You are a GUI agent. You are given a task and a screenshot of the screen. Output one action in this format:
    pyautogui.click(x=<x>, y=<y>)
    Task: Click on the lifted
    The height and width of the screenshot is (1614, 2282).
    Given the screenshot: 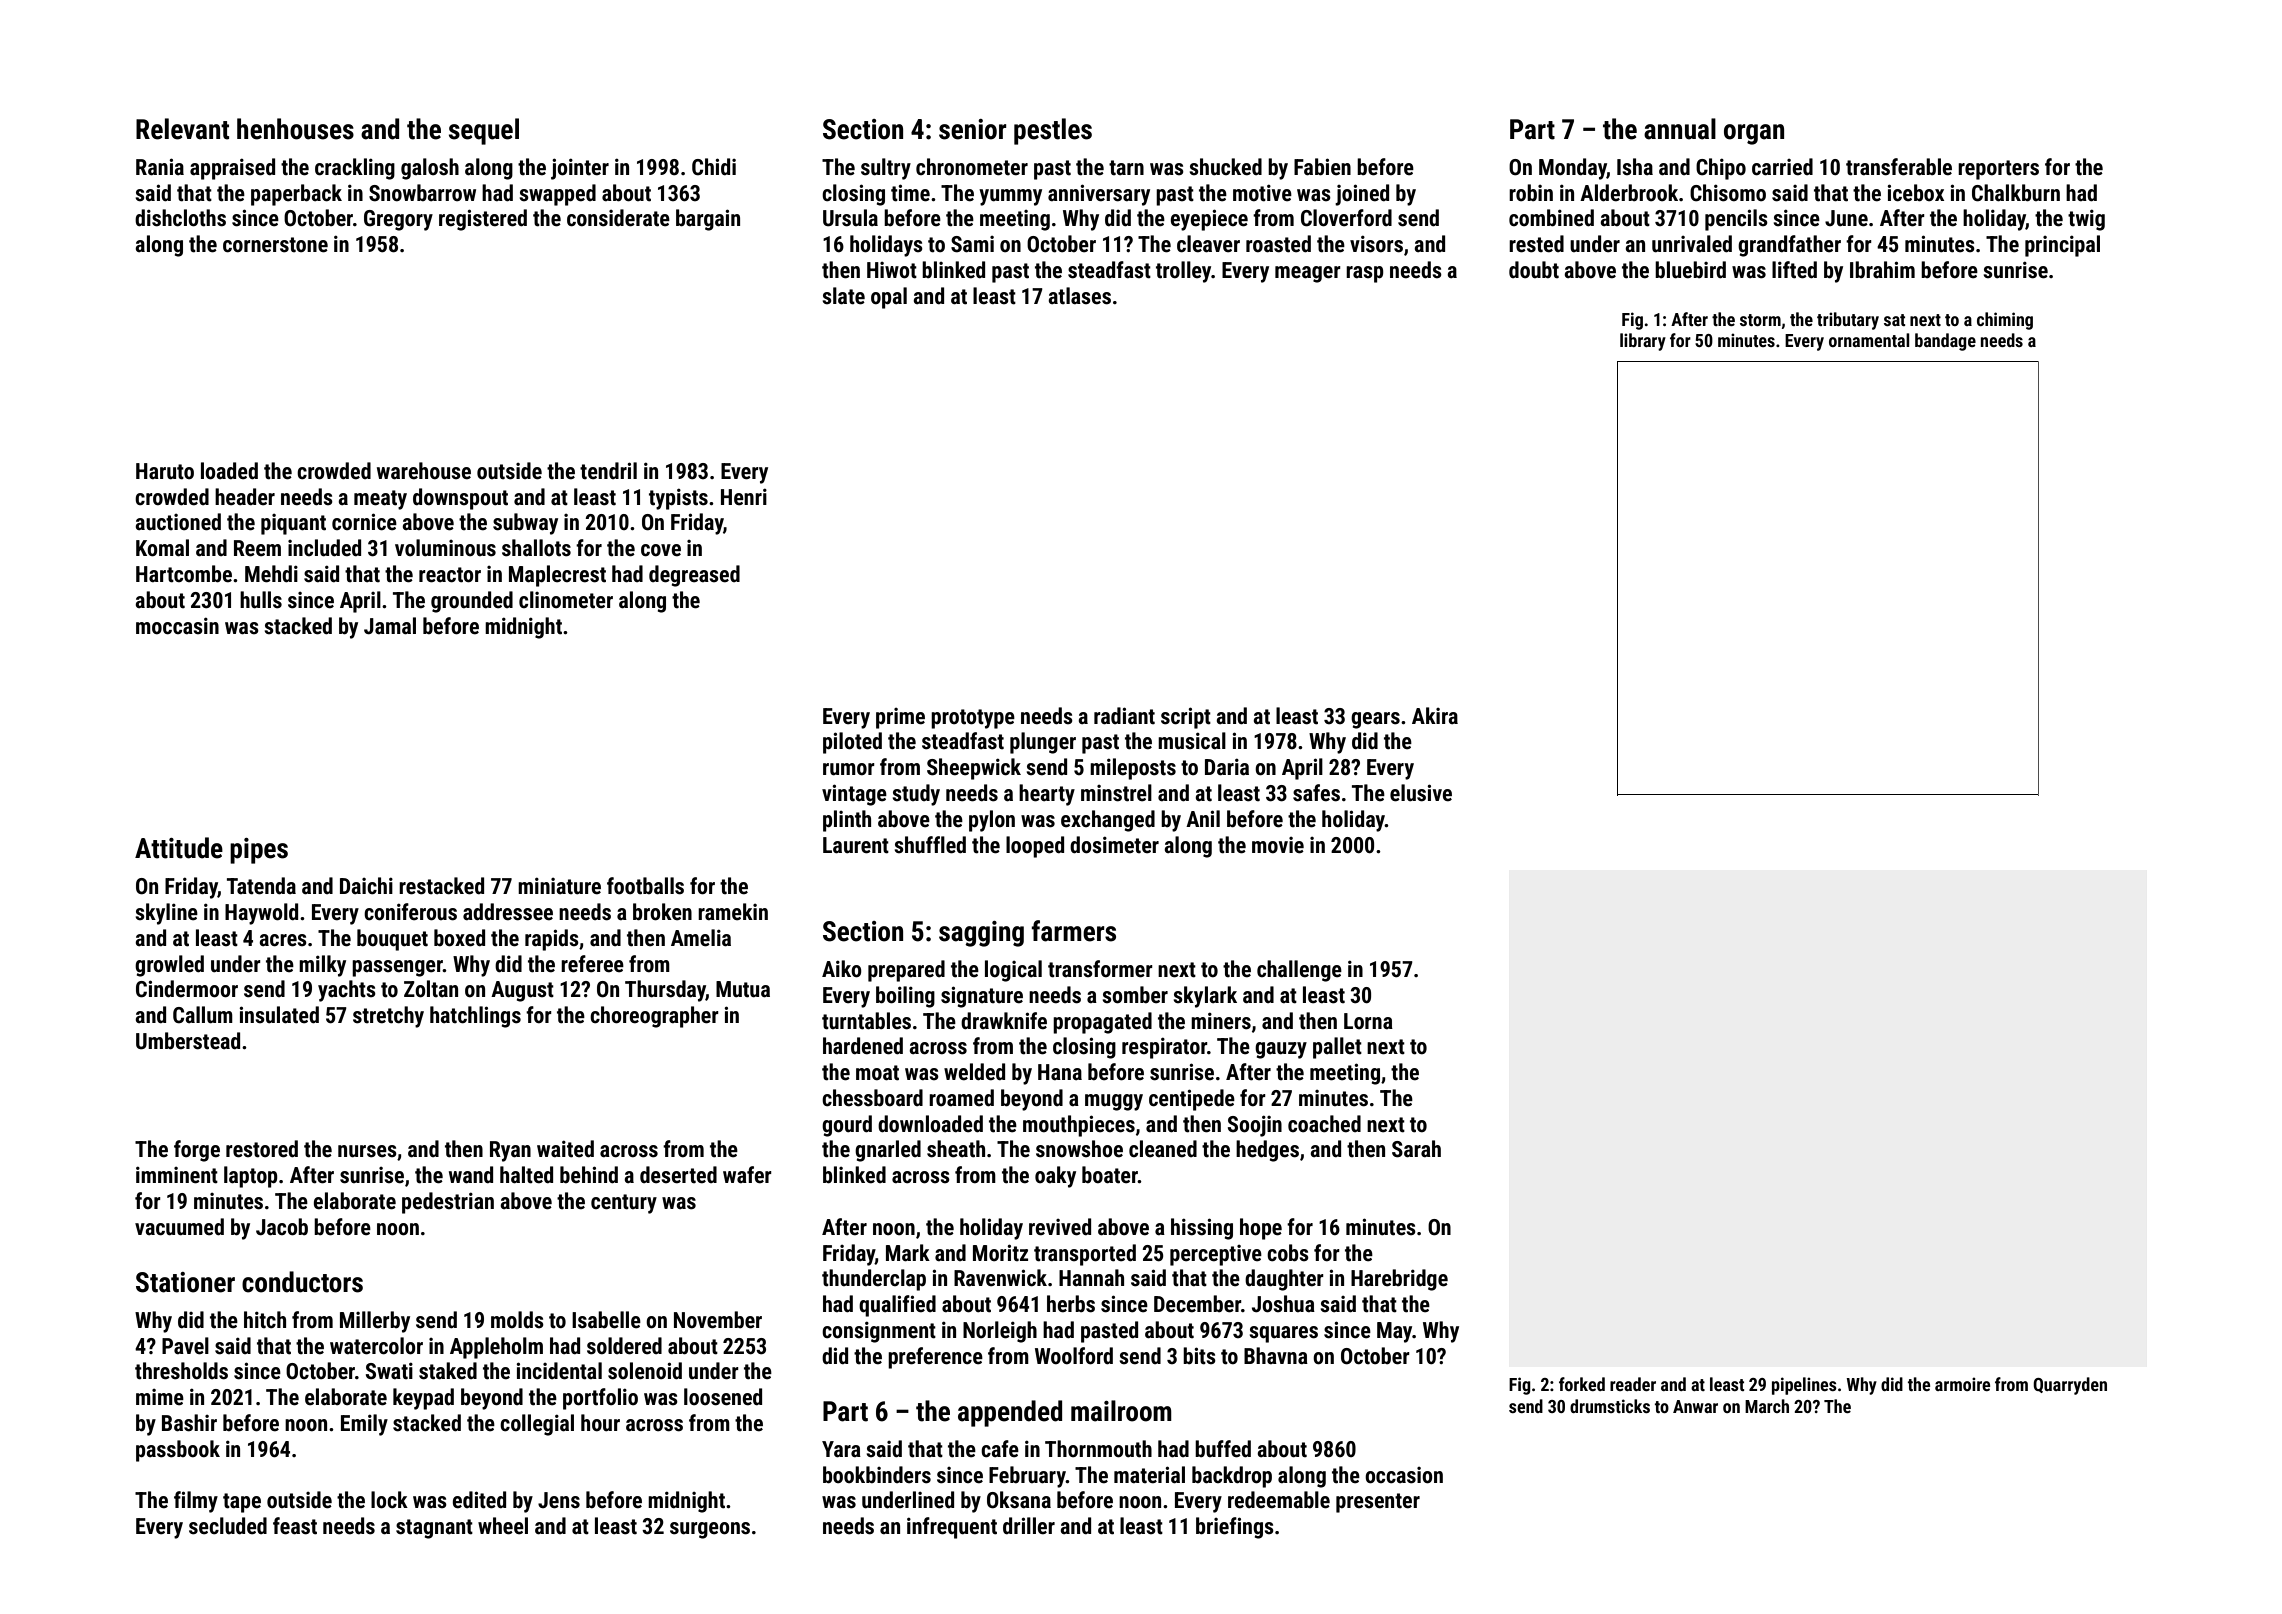 What is the action you would take?
    pyautogui.click(x=1794, y=270)
